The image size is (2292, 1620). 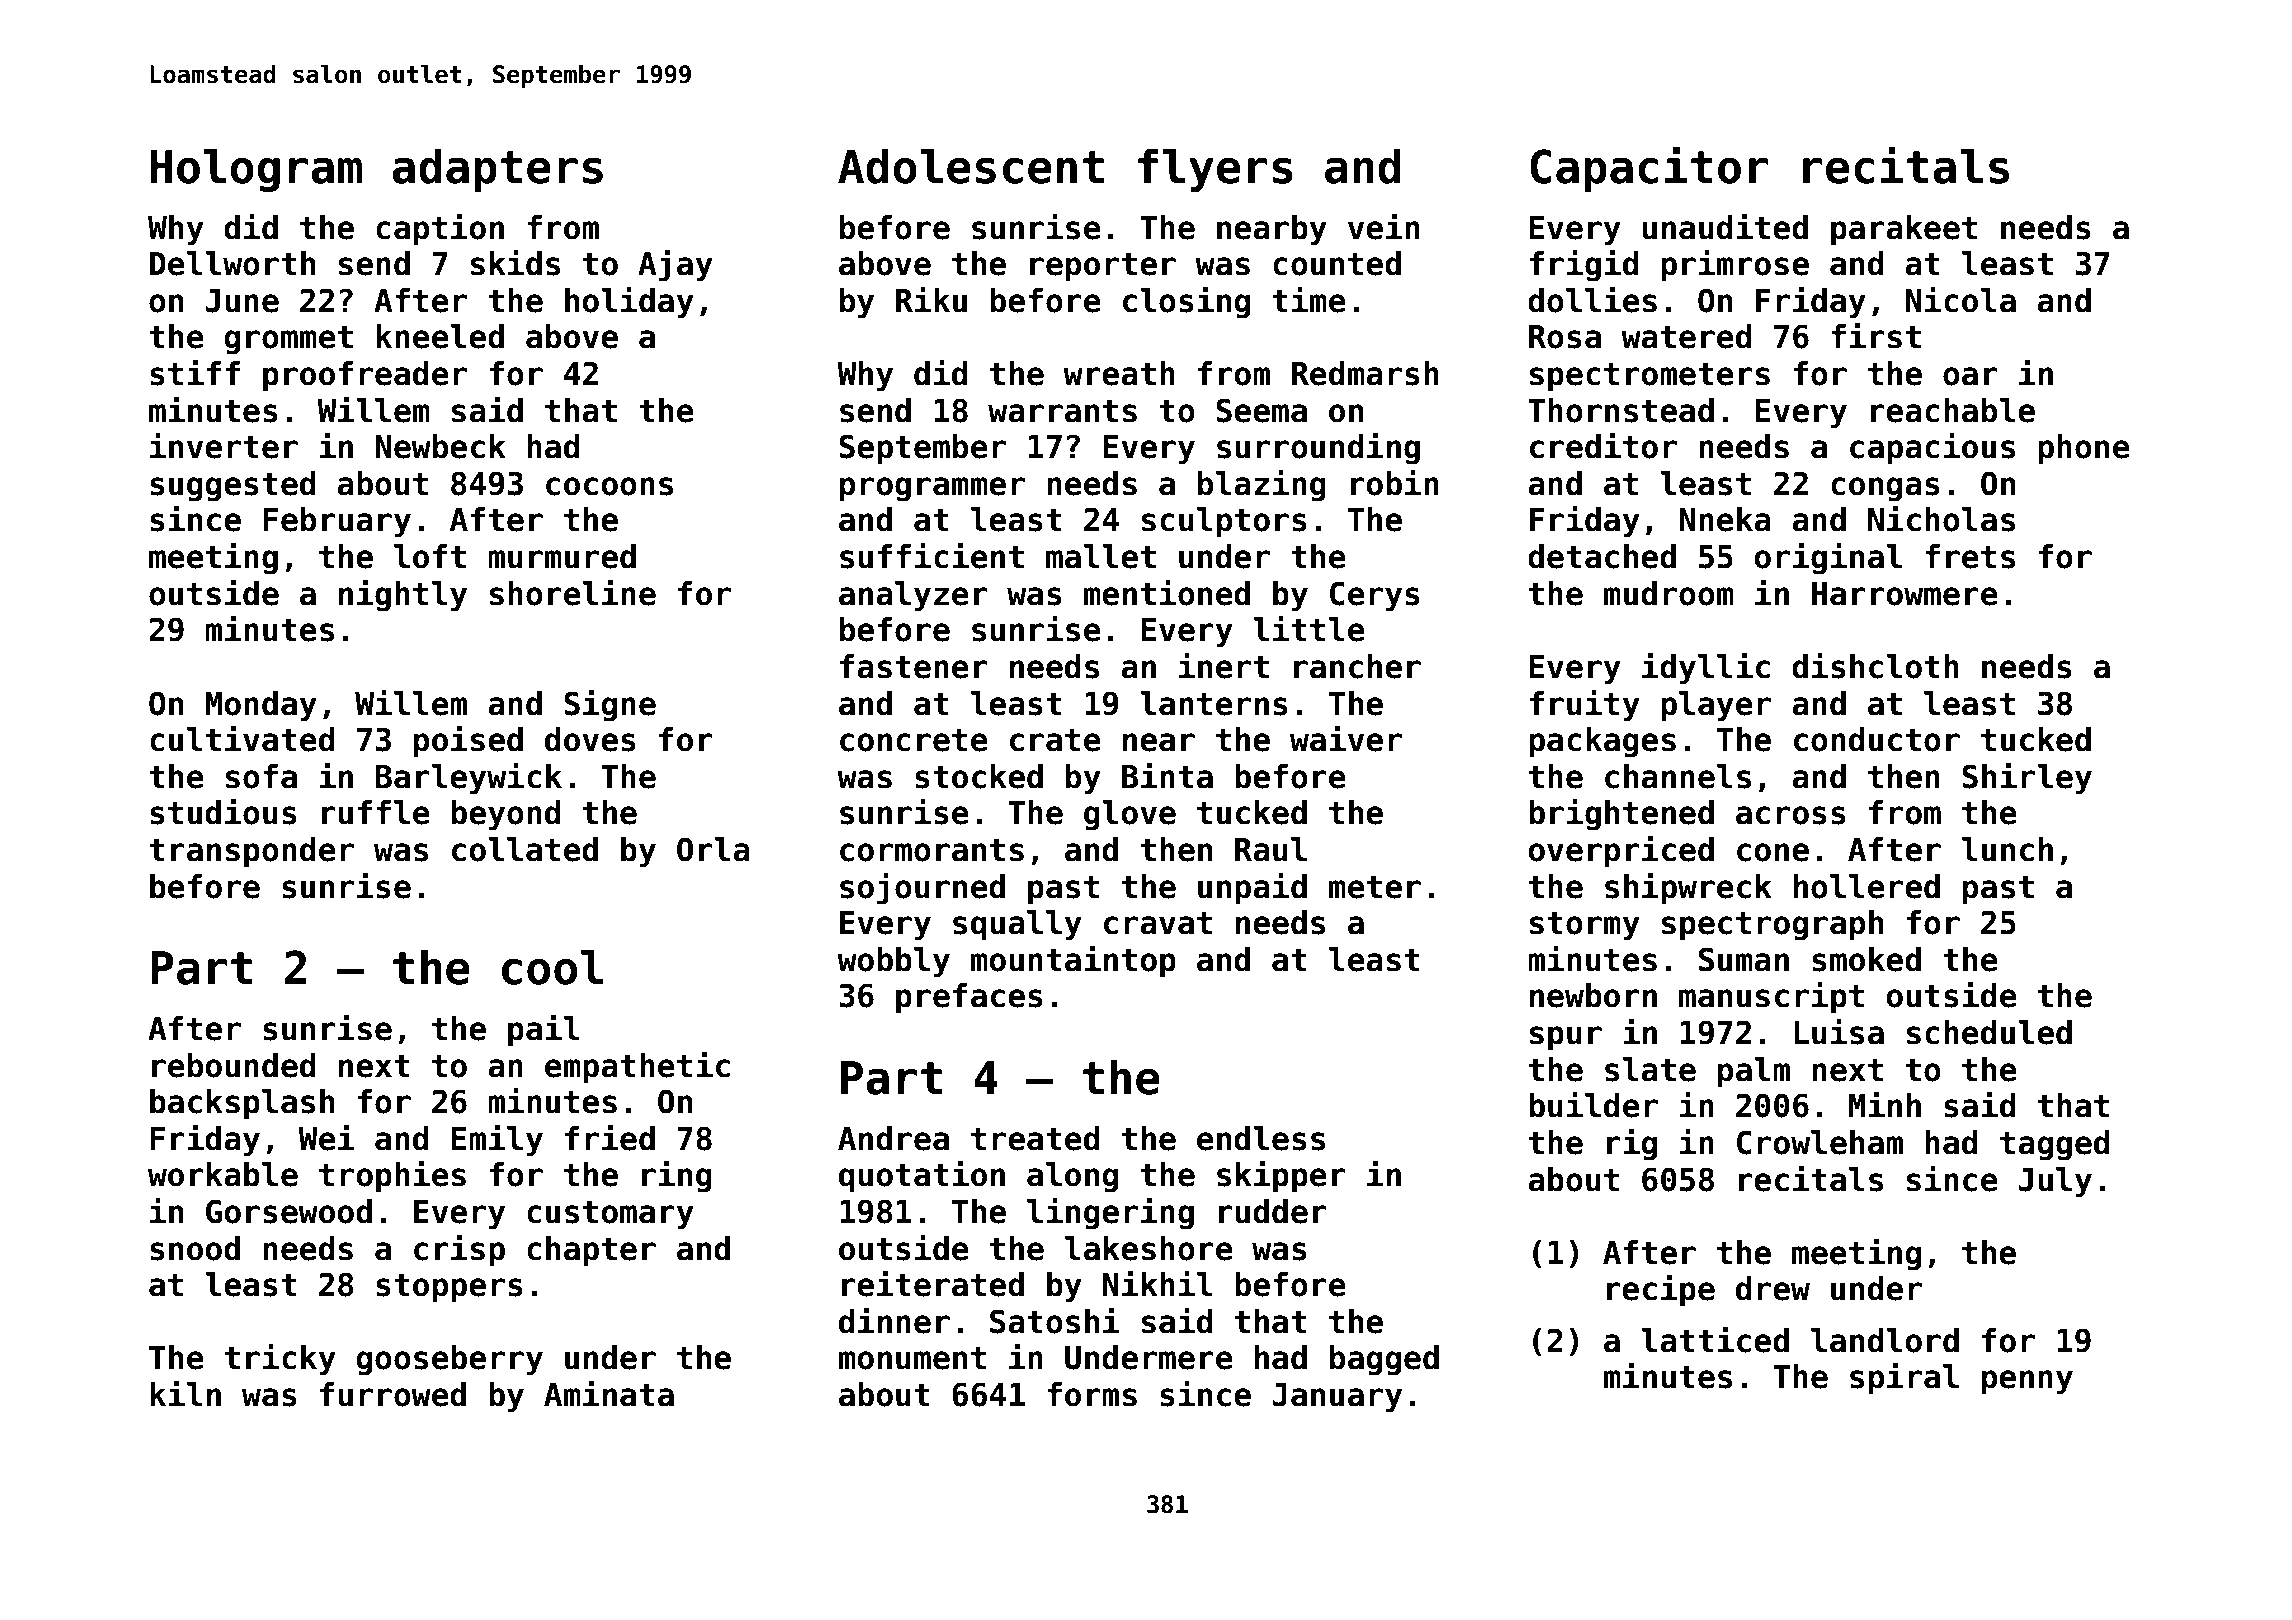 What do you see at coordinates (1273, 1211) in the page?
I see `rudder` at bounding box center [1273, 1211].
